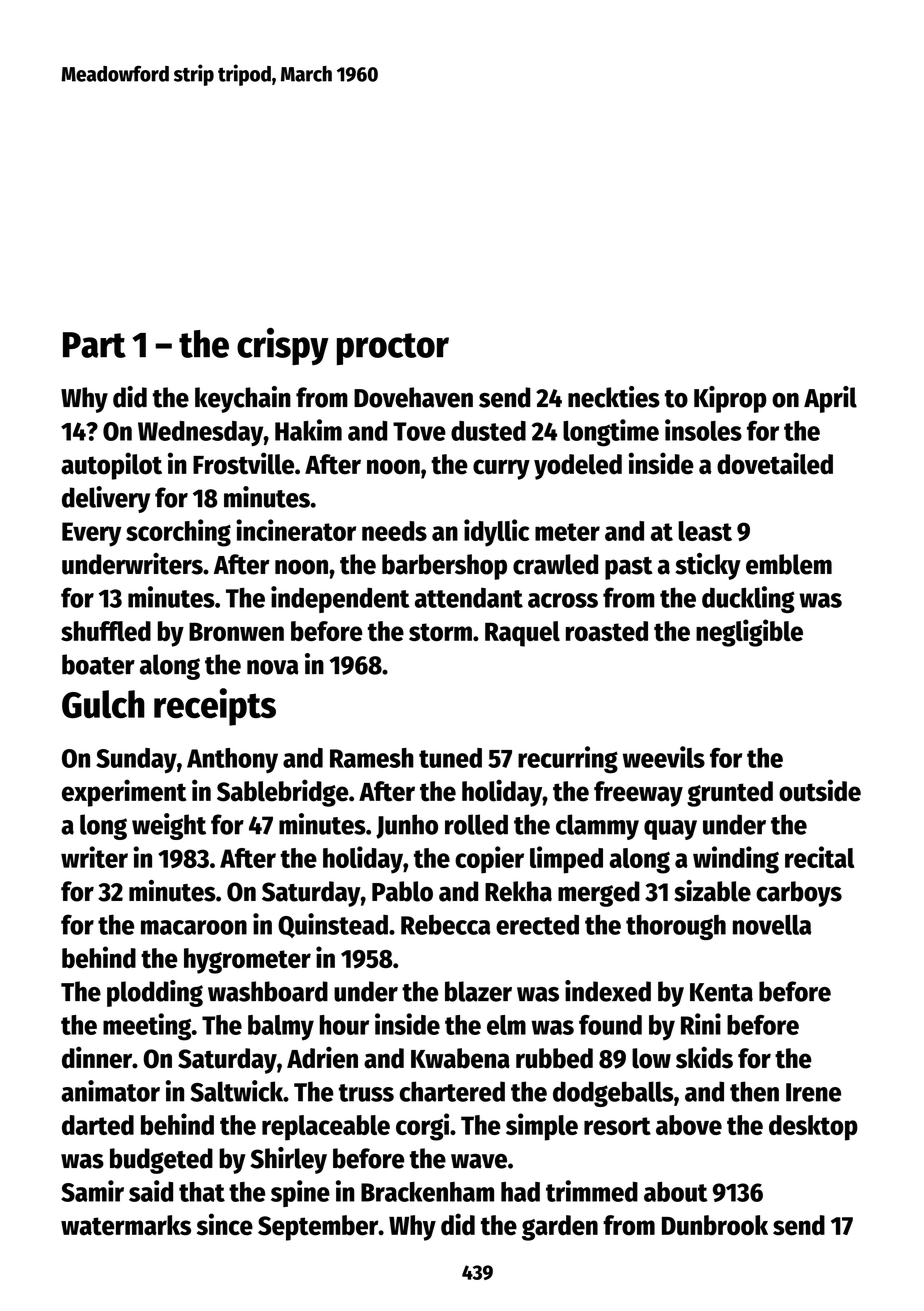  What do you see at coordinates (106, 631) in the screenshot?
I see `shuffled` at bounding box center [106, 631].
